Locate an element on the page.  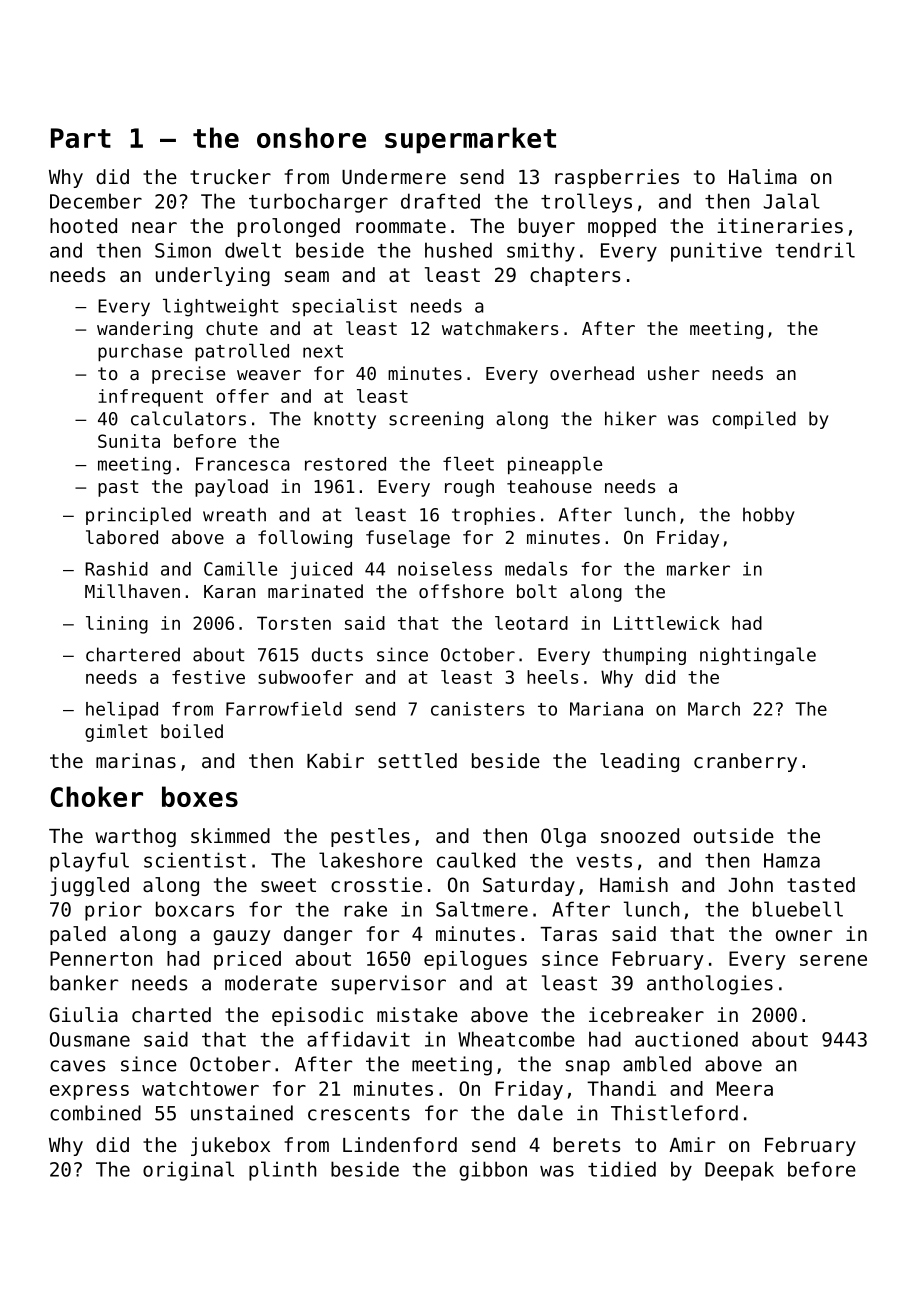
Deepak is located at coordinates (739, 1171).
